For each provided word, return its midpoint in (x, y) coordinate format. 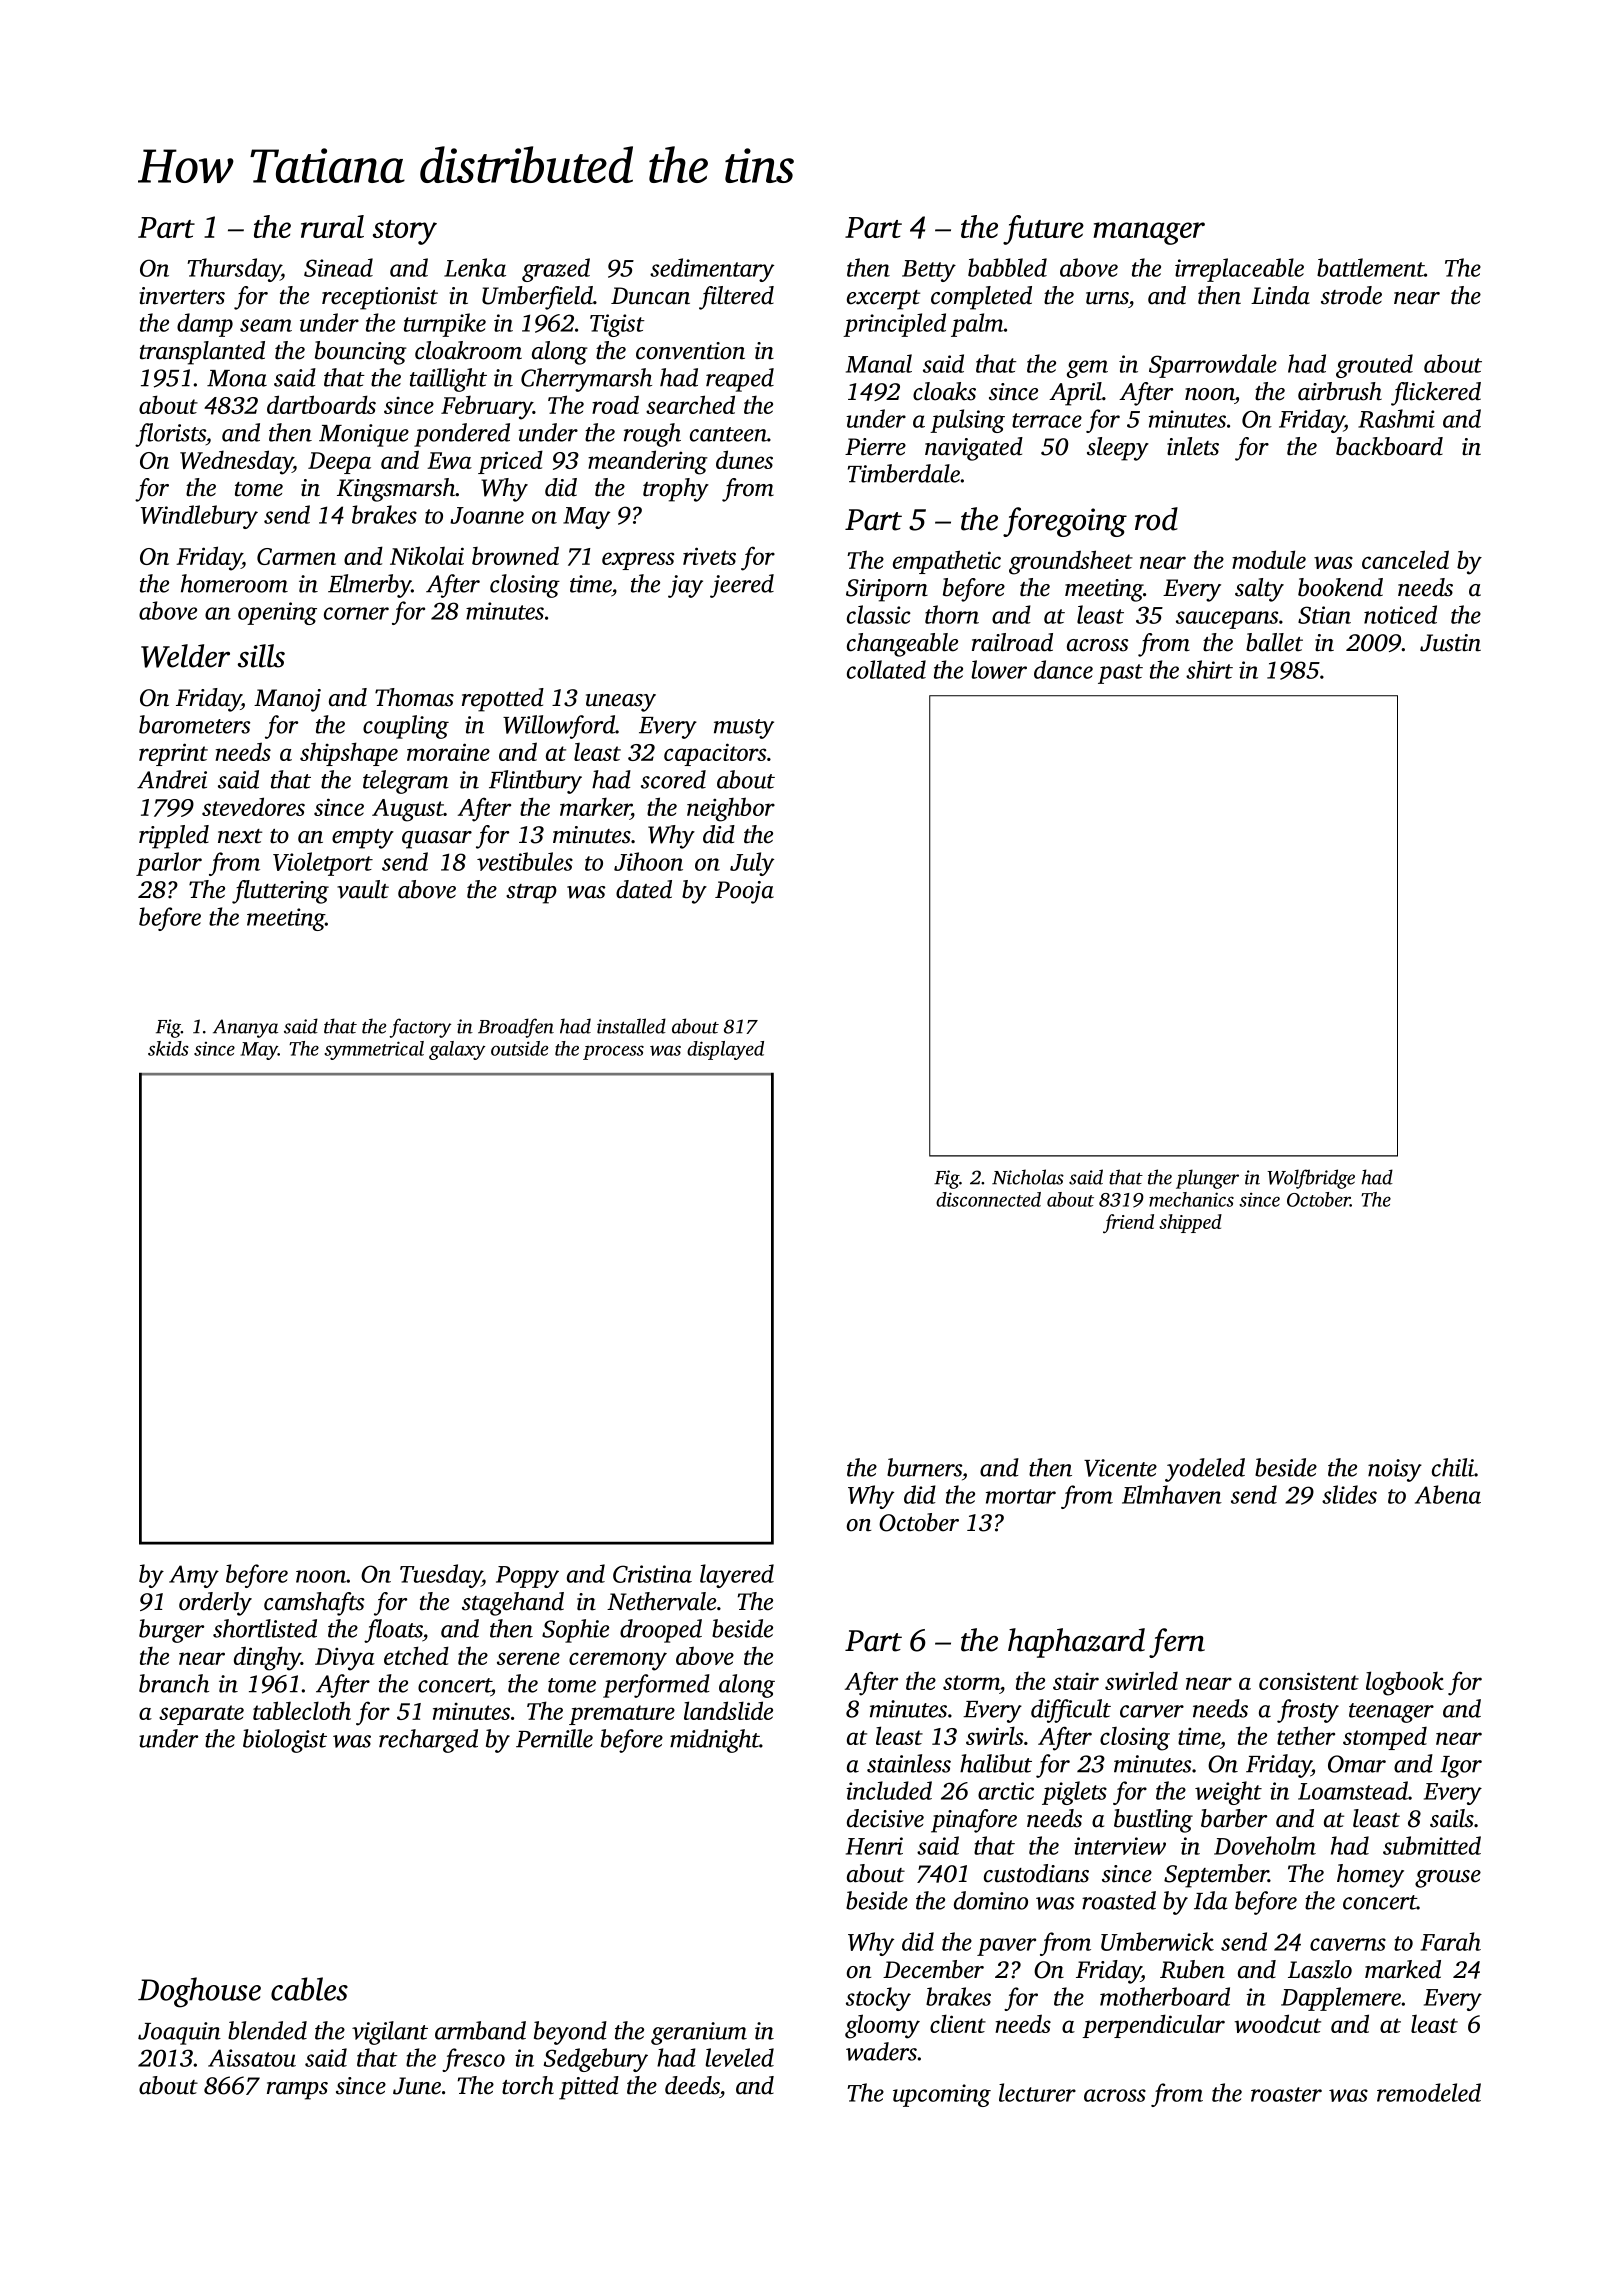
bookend (1340, 587)
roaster (1286, 2094)
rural (332, 226)
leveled (739, 2057)
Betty (929, 271)
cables (309, 1989)
